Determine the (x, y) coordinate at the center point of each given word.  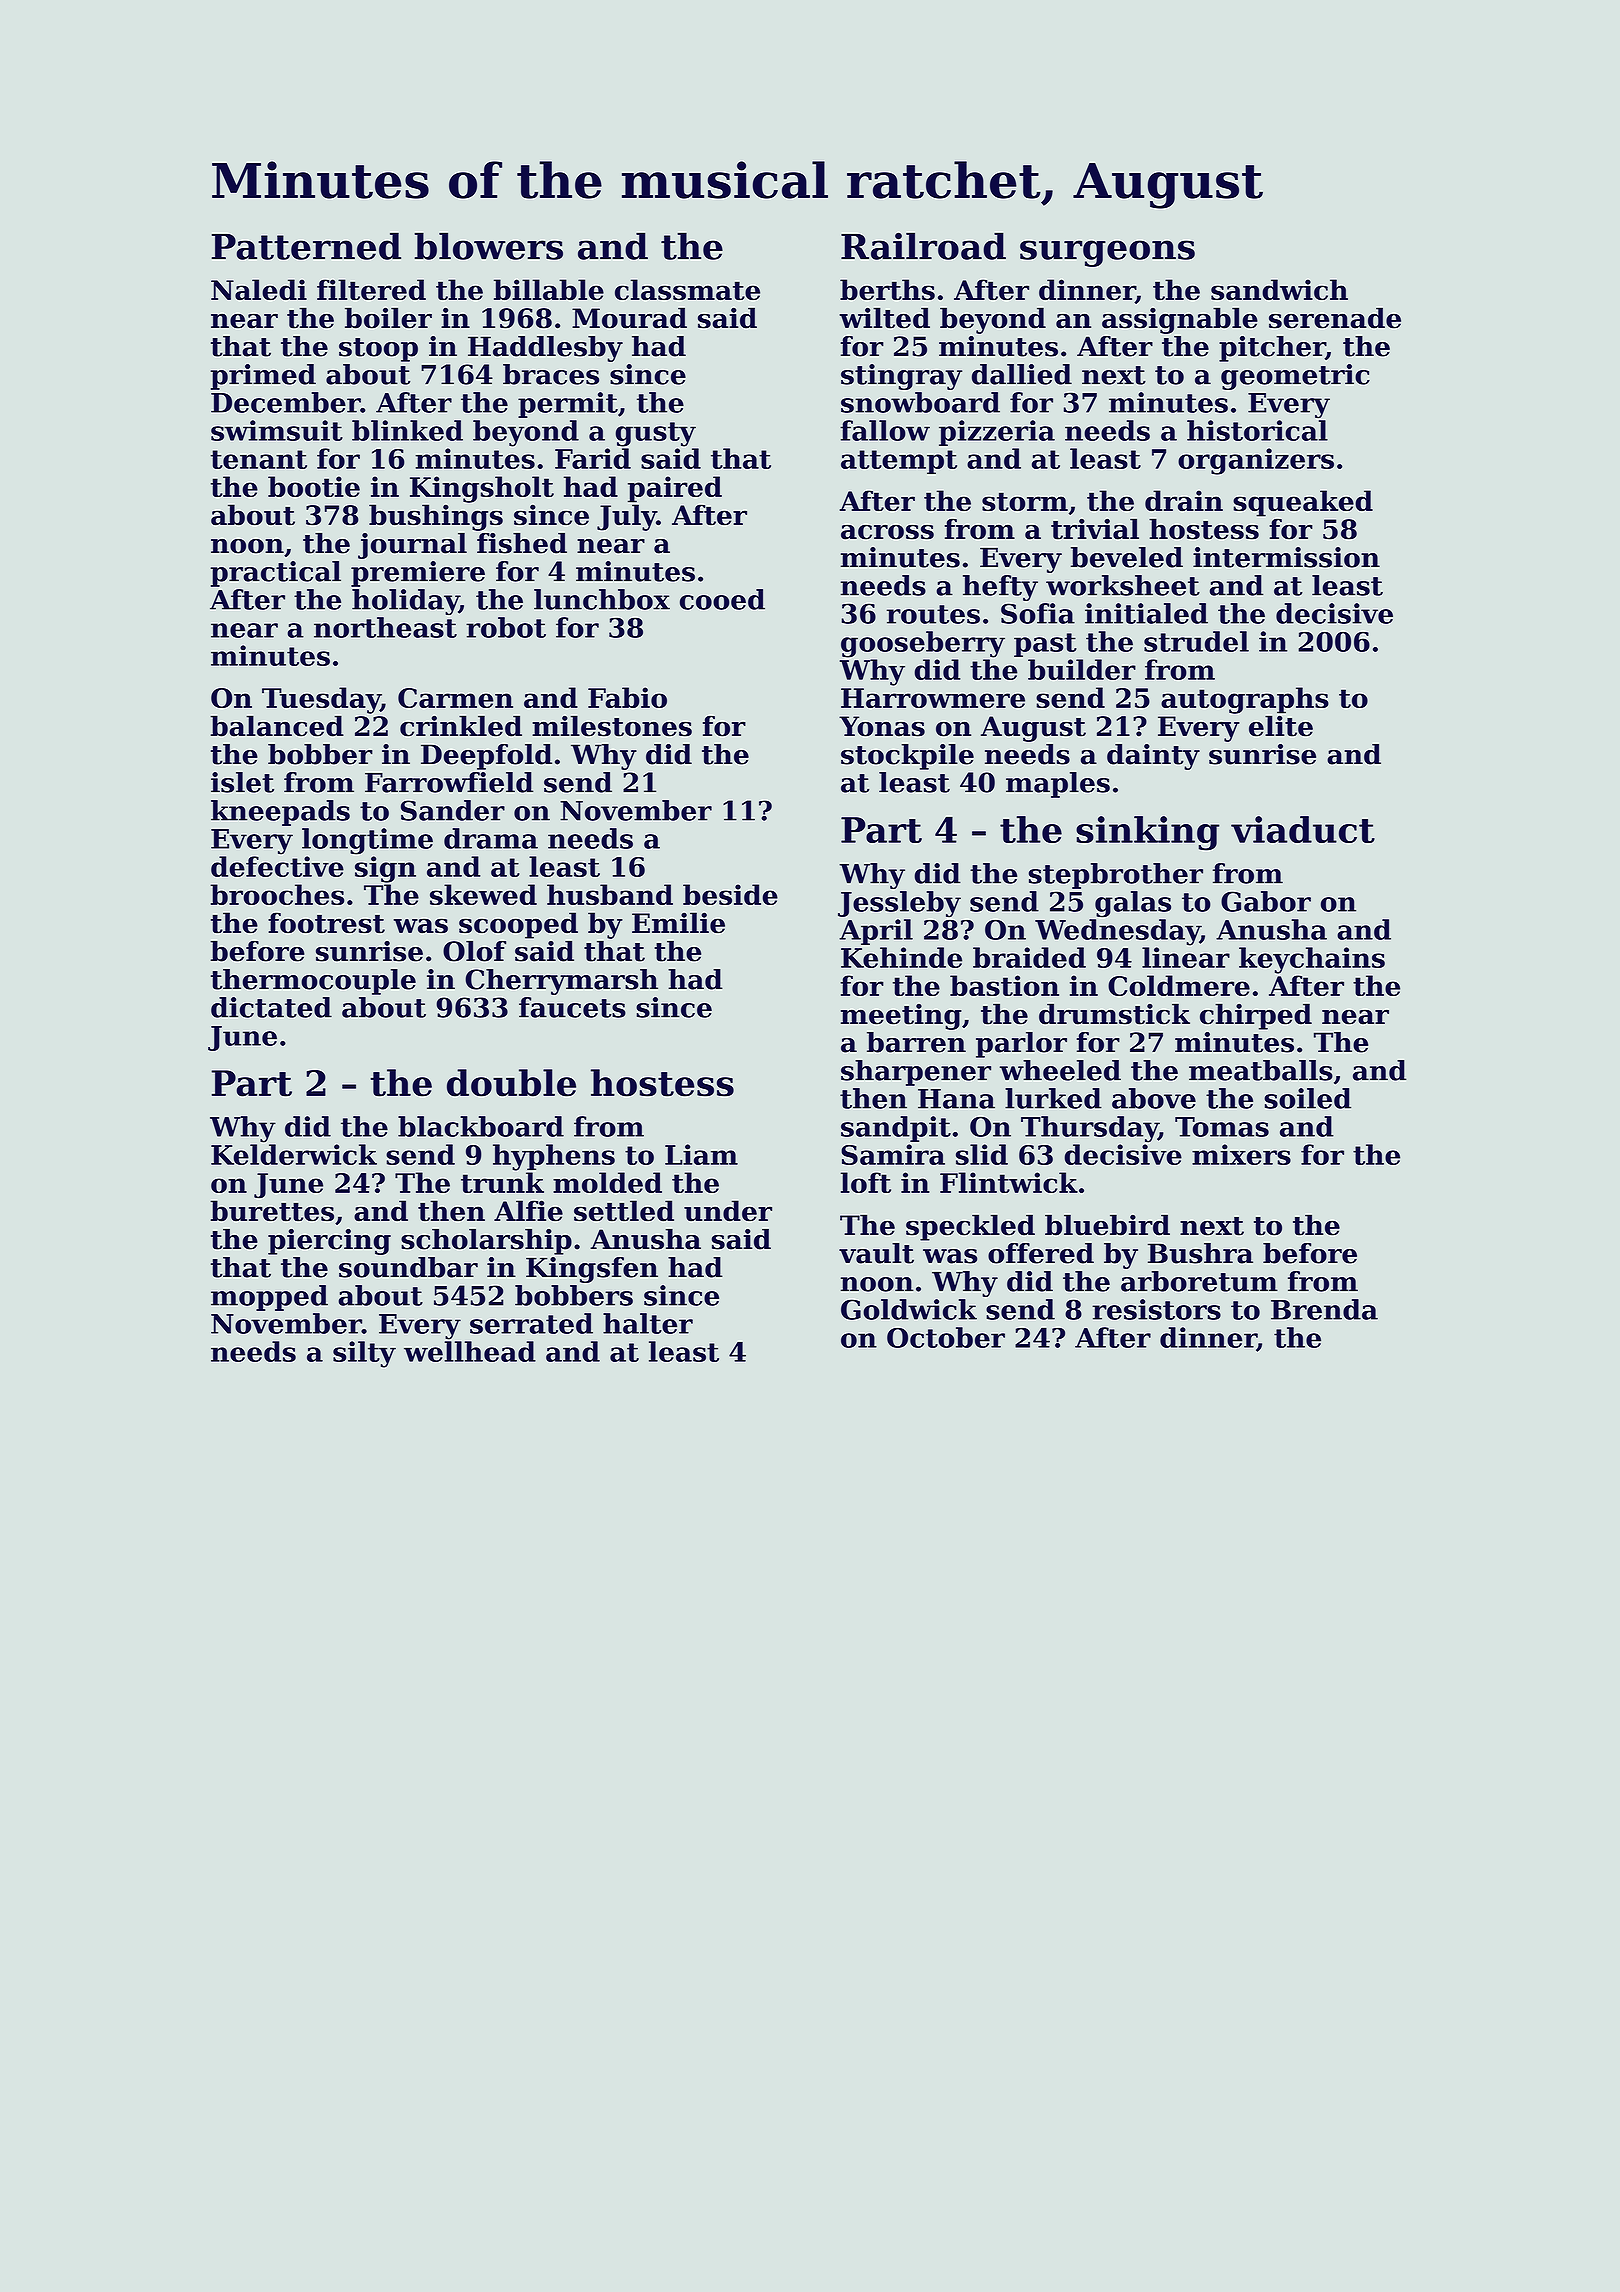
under (728, 1211)
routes (933, 614)
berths (887, 289)
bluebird (1107, 1225)
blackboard (481, 1126)
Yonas (882, 726)
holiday (405, 602)
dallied (1022, 374)
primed (263, 377)
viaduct (1303, 829)
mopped (269, 1298)
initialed (1146, 613)
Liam (701, 1154)
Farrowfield (449, 782)
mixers (1241, 1154)
